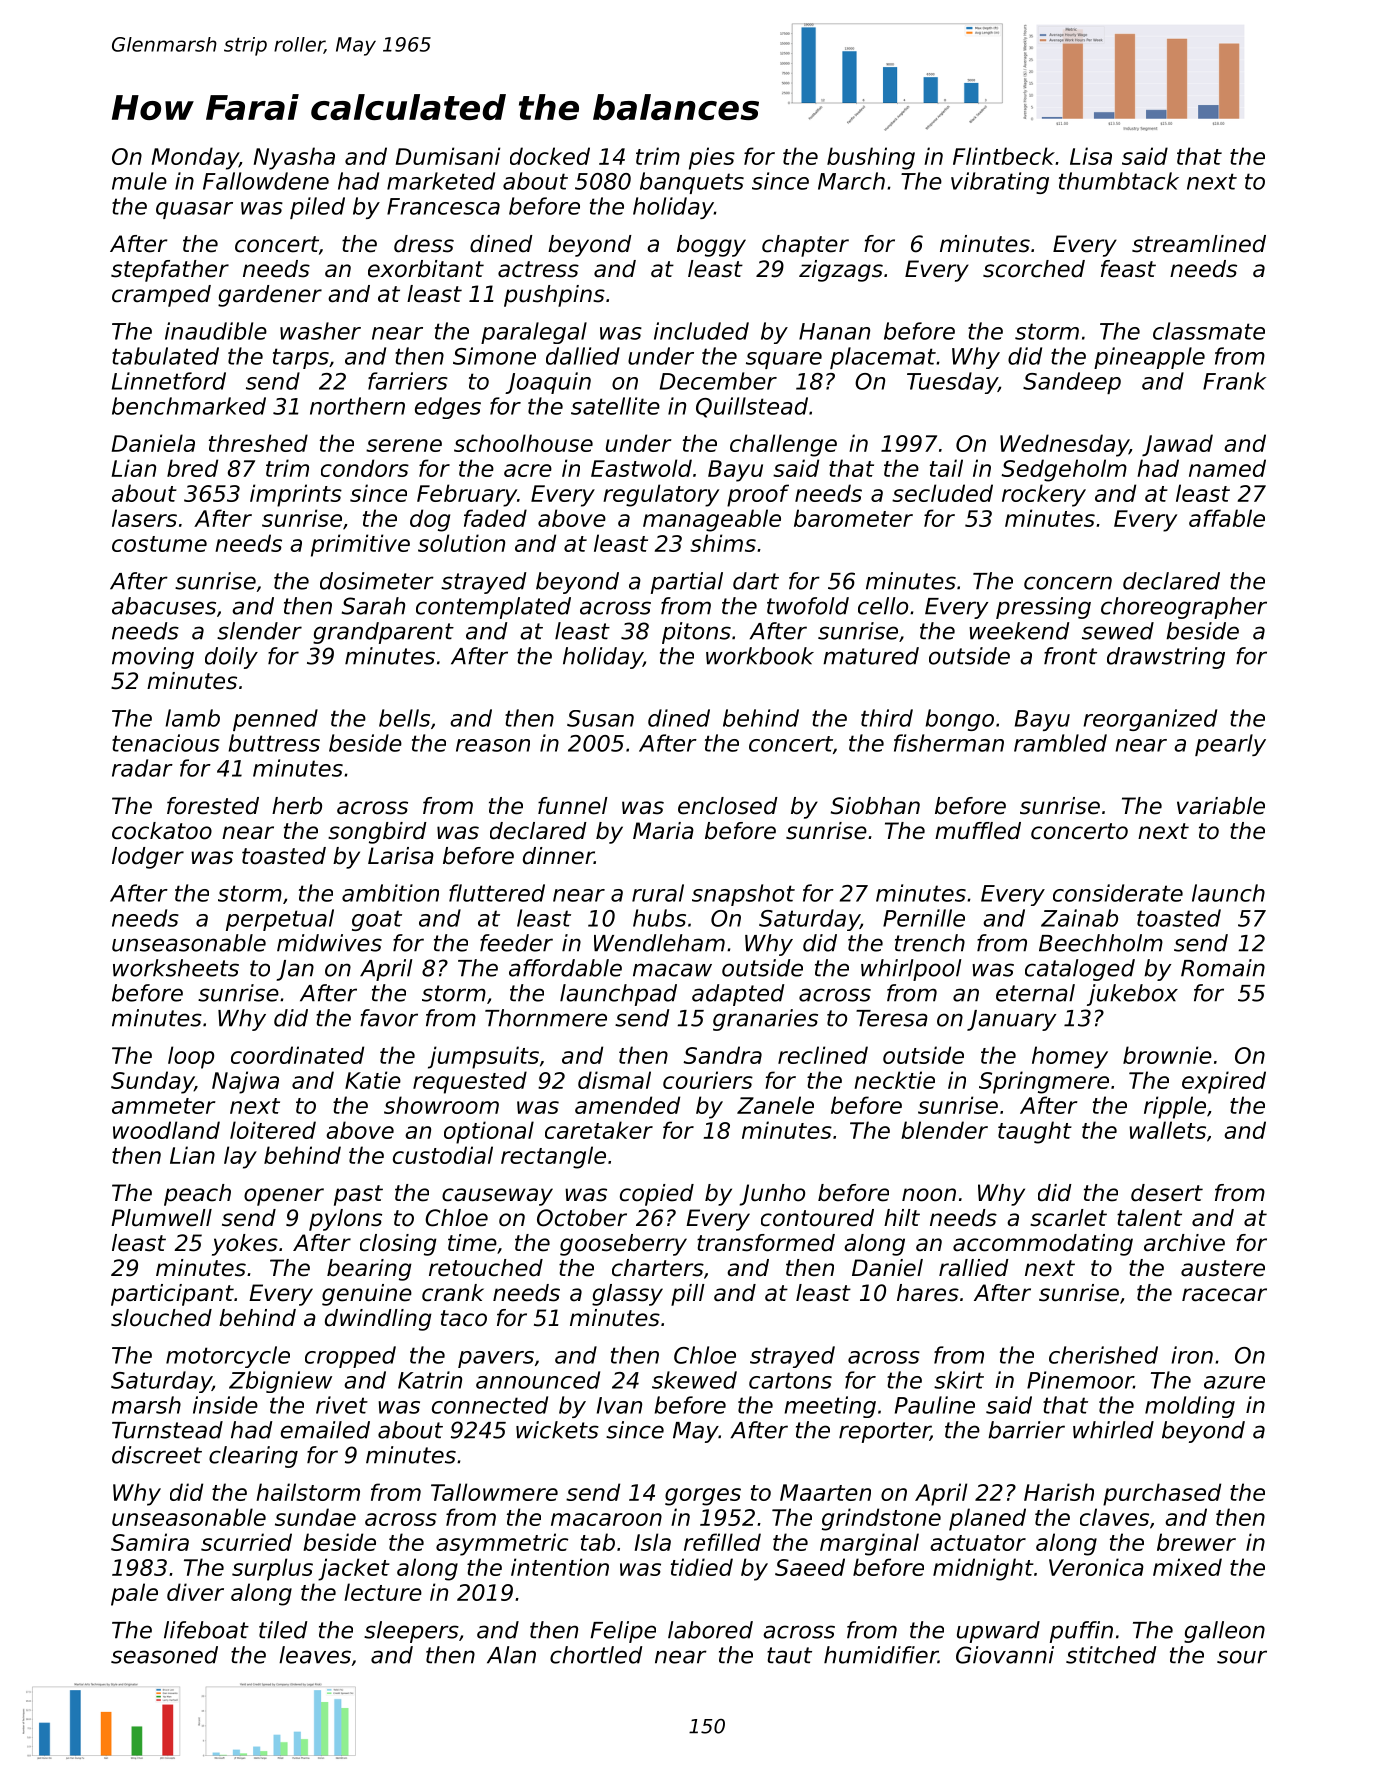  Describe the element at coordinates (150, 1542) in the document. I see `Samira` at that location.
